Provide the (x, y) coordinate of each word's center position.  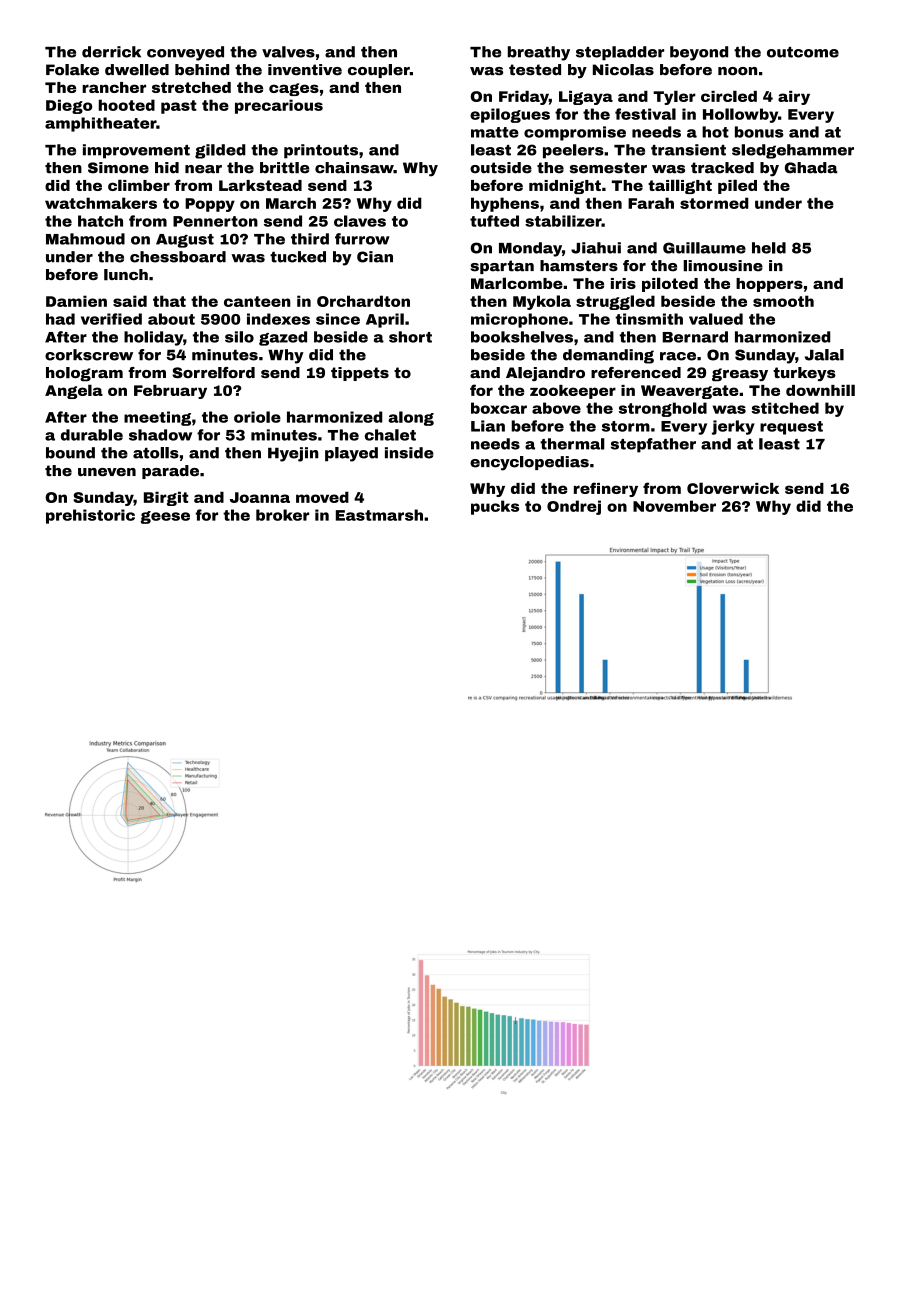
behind (202, 70)
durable (92, 435)
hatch (100, 221)
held (769, 248)
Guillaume (704, 248)
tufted (494, 221)
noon (737, 71)
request (791, 428)
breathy (539, 53)
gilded (220, 151)
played (351, 454)
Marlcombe (517, 283)
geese (165, 517)
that (169, 301)
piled (737, 186)
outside (501, 168)
